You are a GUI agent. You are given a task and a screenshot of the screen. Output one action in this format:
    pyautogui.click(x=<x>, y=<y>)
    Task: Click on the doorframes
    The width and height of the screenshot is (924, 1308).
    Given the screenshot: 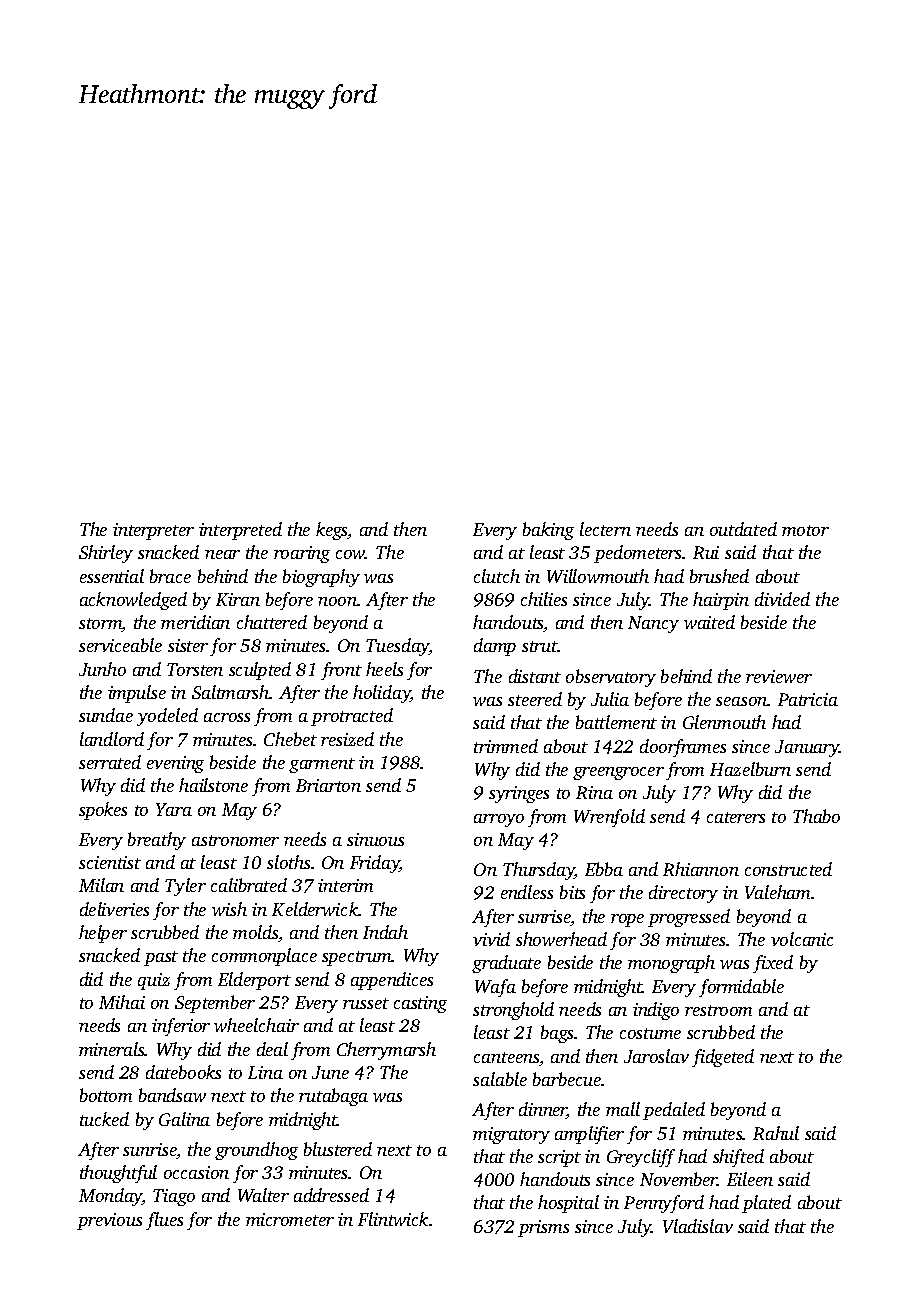 What is the action you would take?
    pyautogui.click(x=683, y=748)
